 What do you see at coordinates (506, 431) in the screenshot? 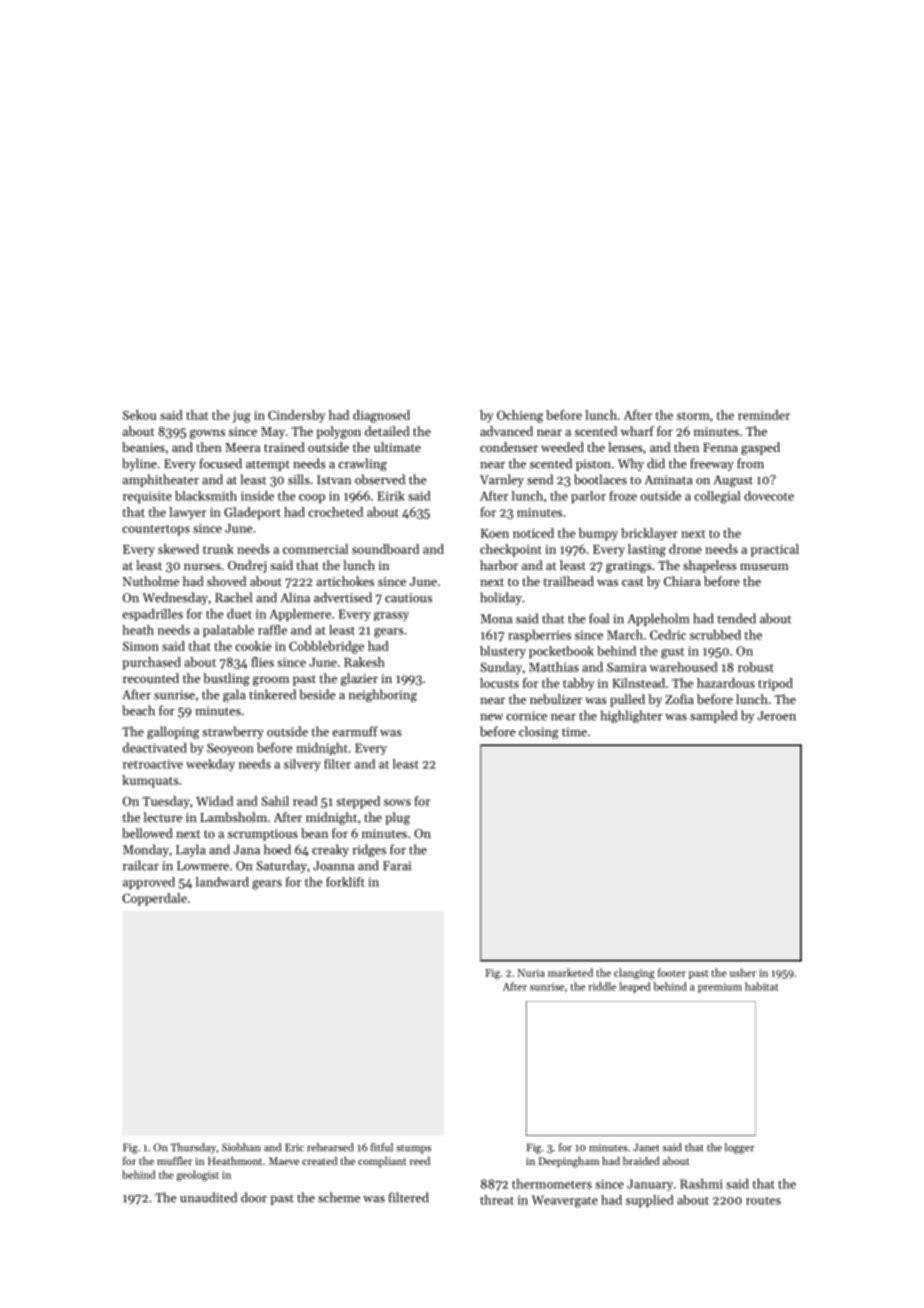
I see `advanced` at bounding box center [506, 431].
